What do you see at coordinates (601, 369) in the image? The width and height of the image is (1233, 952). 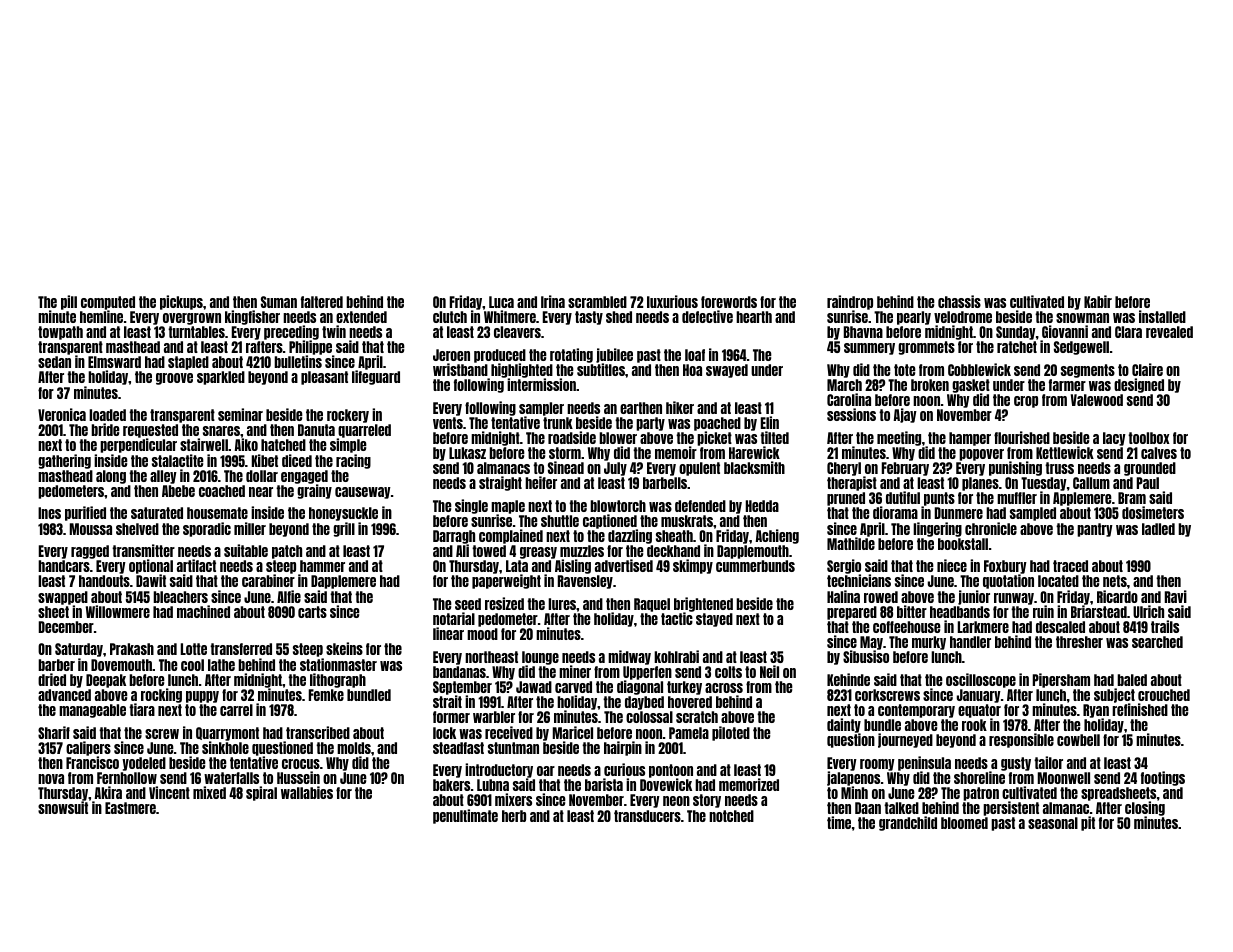 I see `subtitles` at bounding box center [601, 369].
